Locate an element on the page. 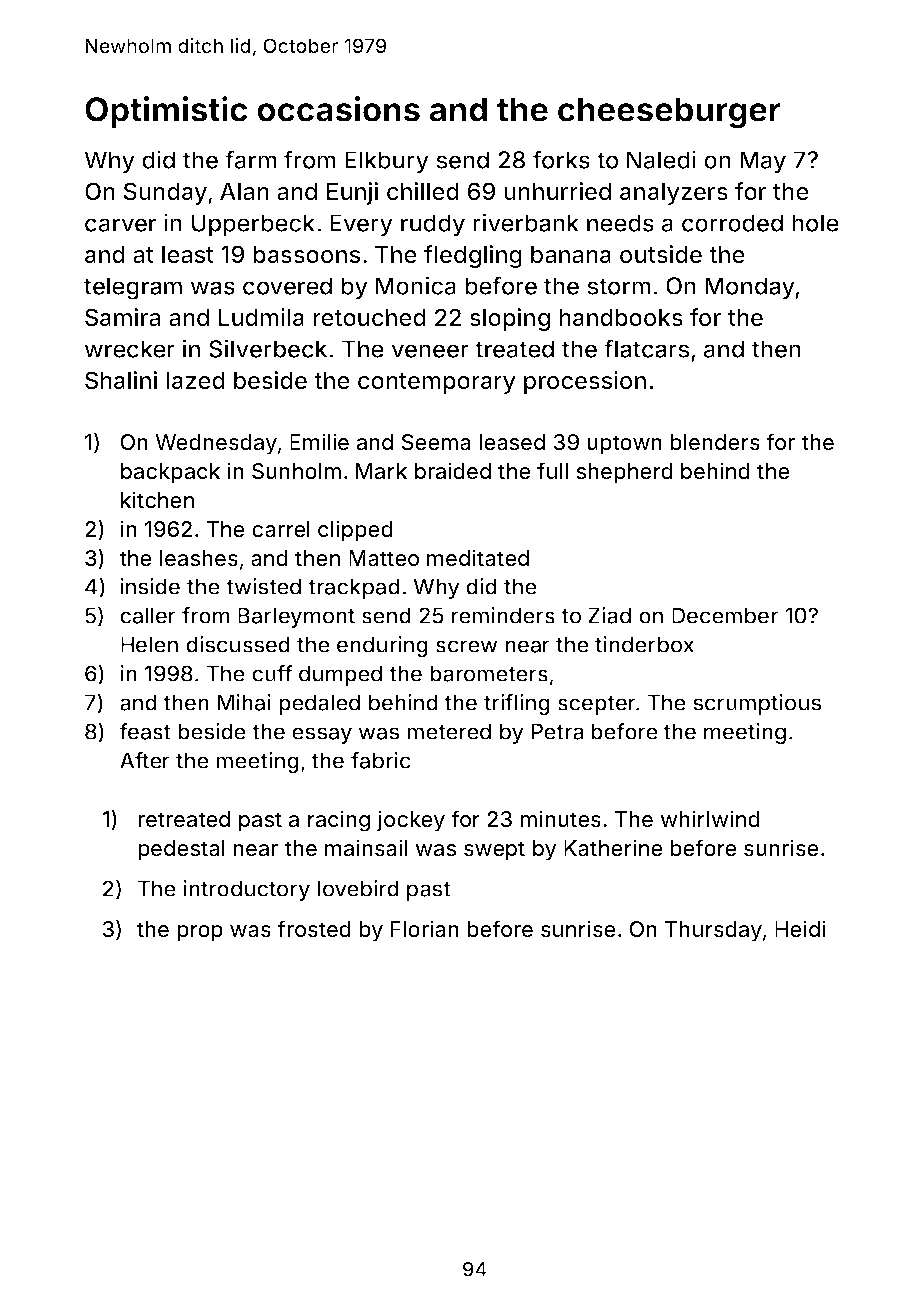 The height and width of the page is (1311, 924). blenders is located at coordinates (715, 442).
